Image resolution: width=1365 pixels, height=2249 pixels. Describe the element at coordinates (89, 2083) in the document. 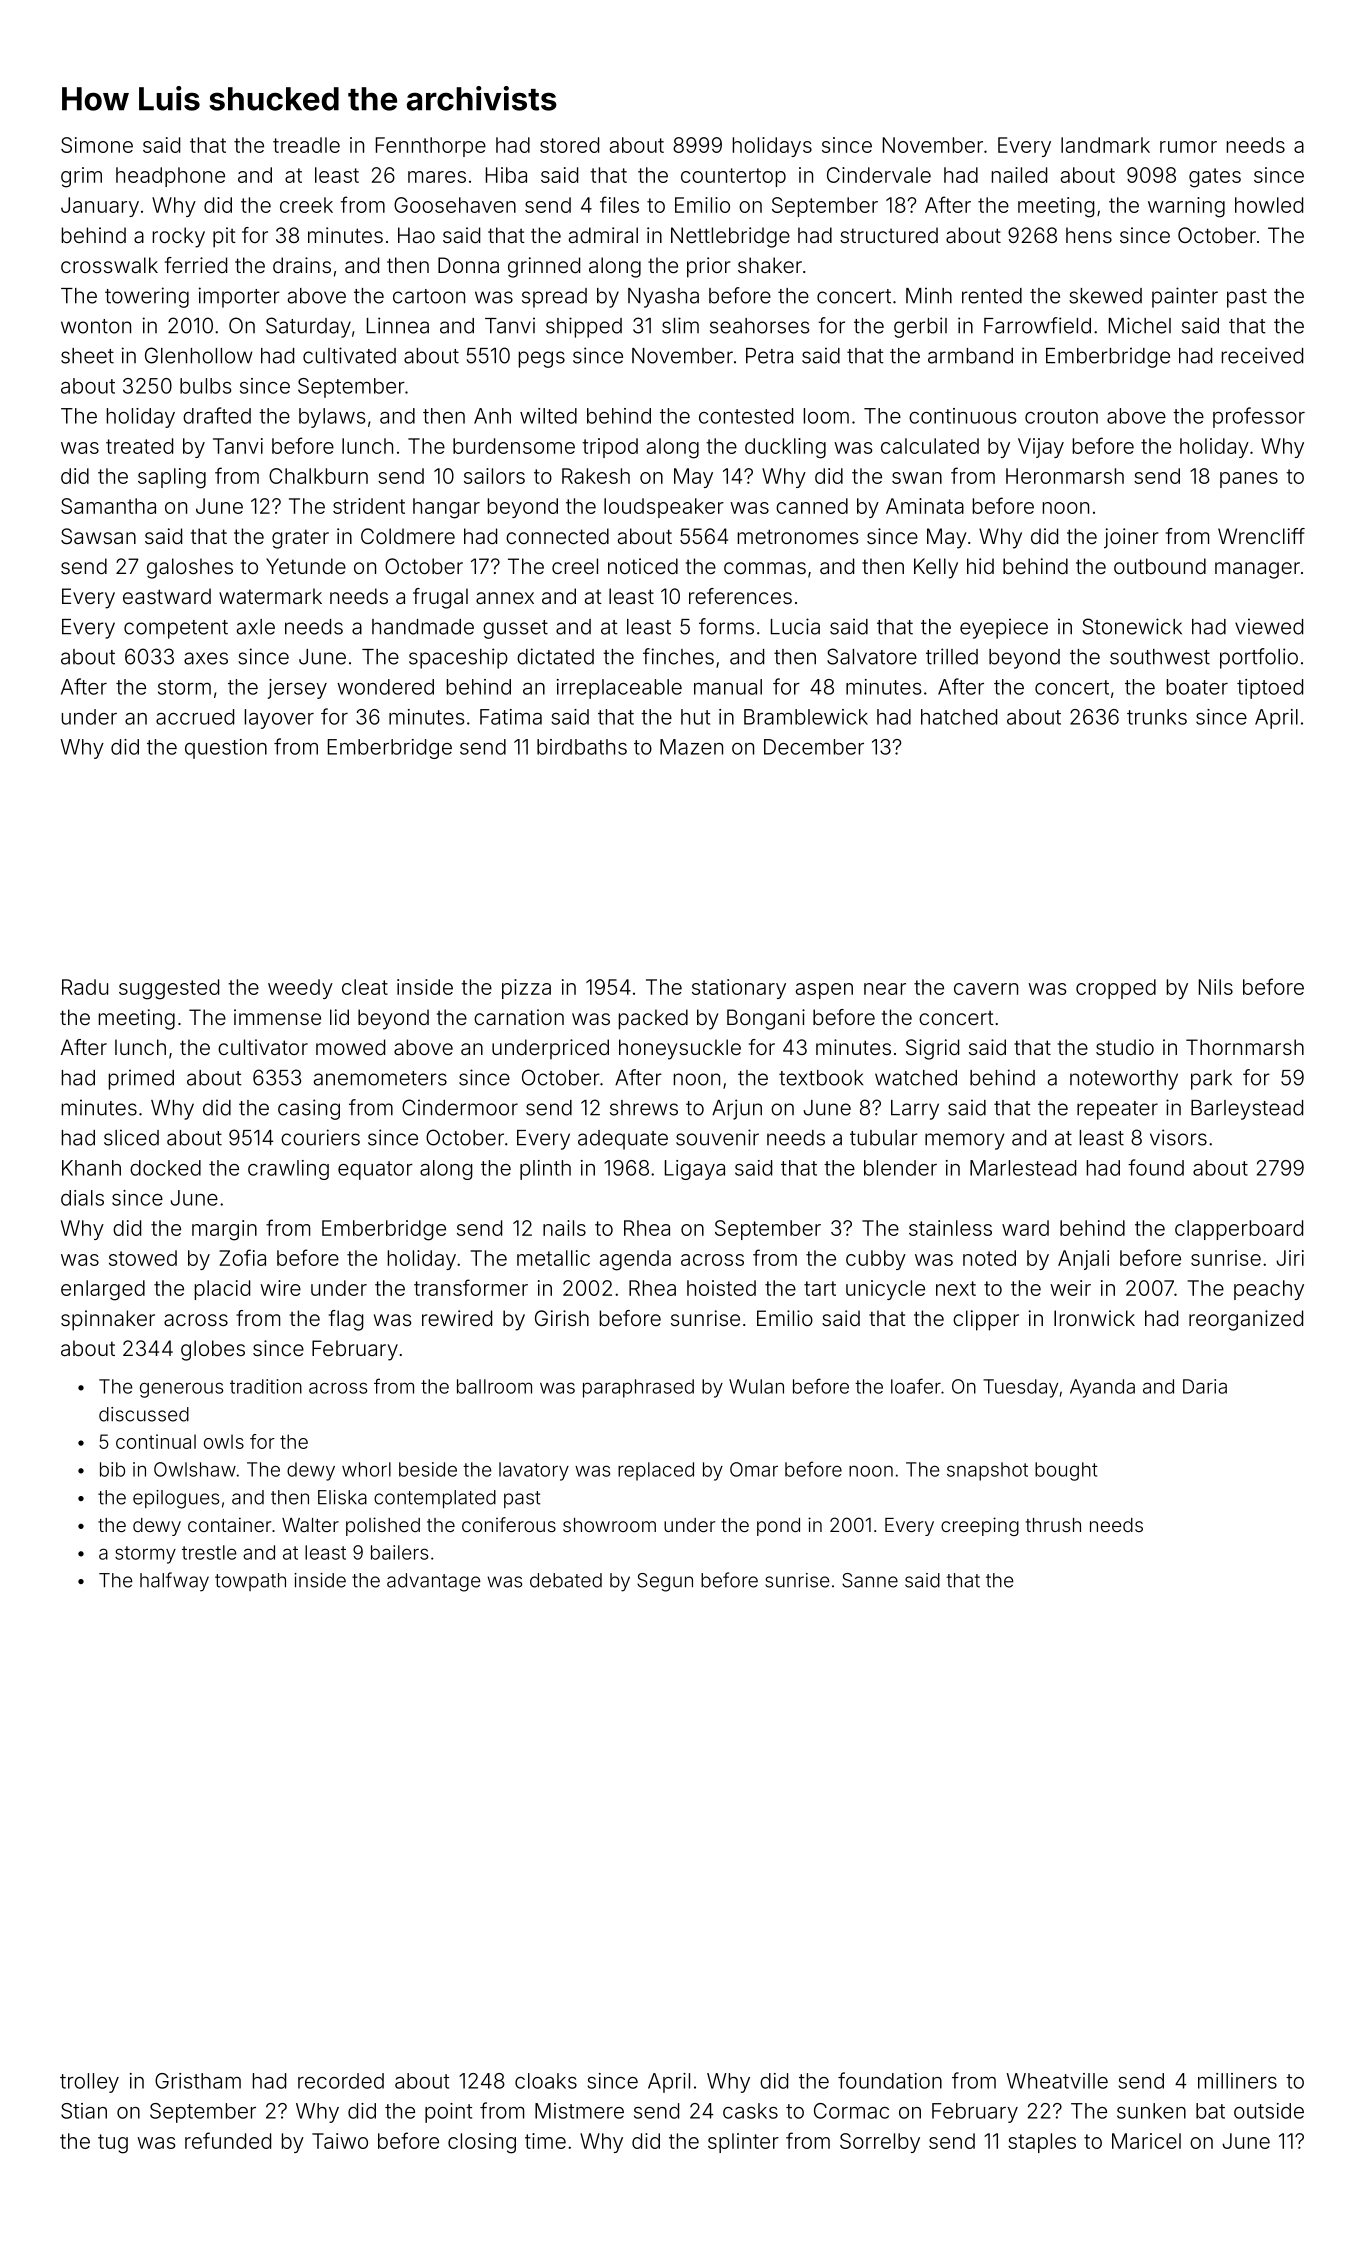

I see `trolley` at that location.
